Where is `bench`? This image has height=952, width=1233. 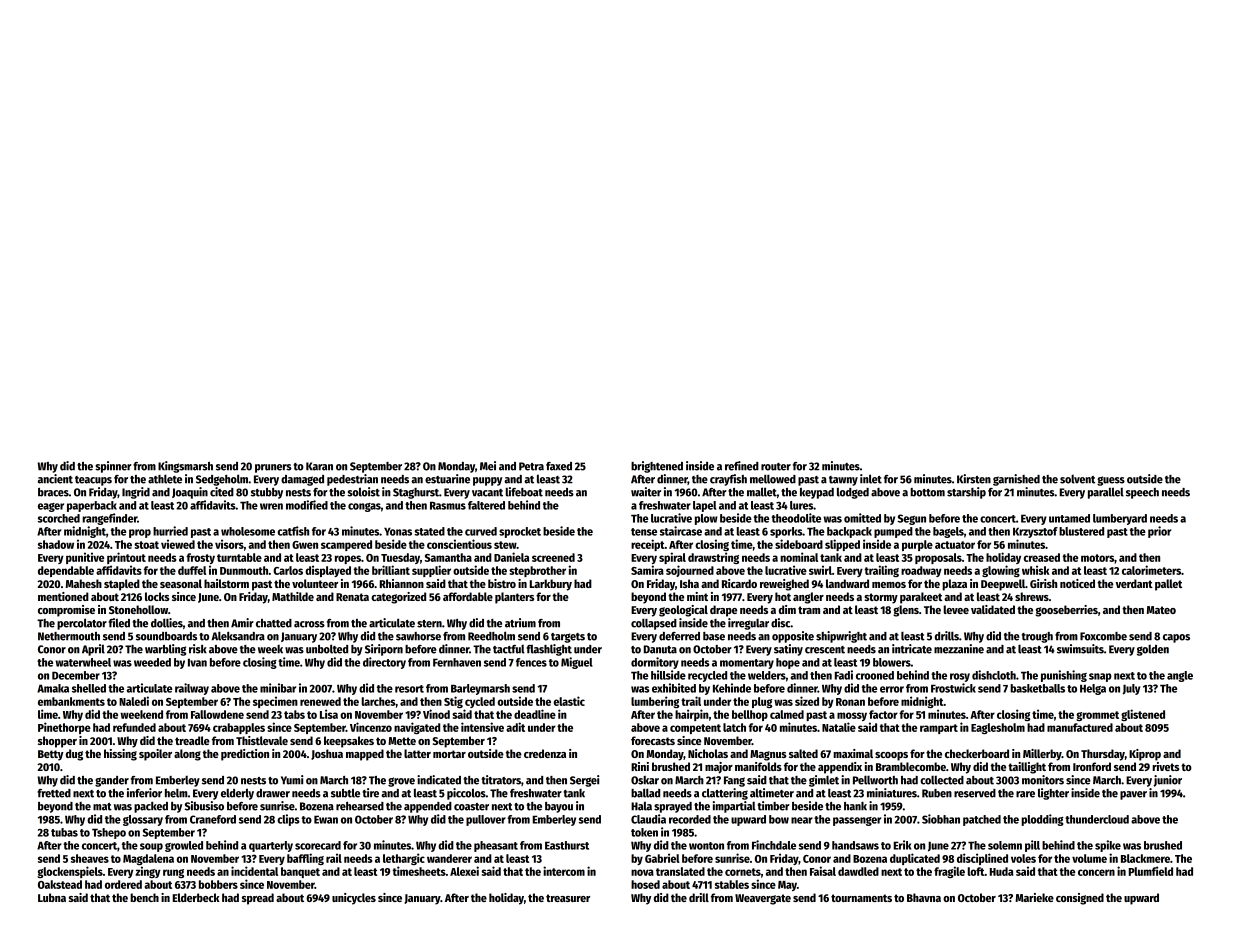
bench is located at coordinates (144, 897).
